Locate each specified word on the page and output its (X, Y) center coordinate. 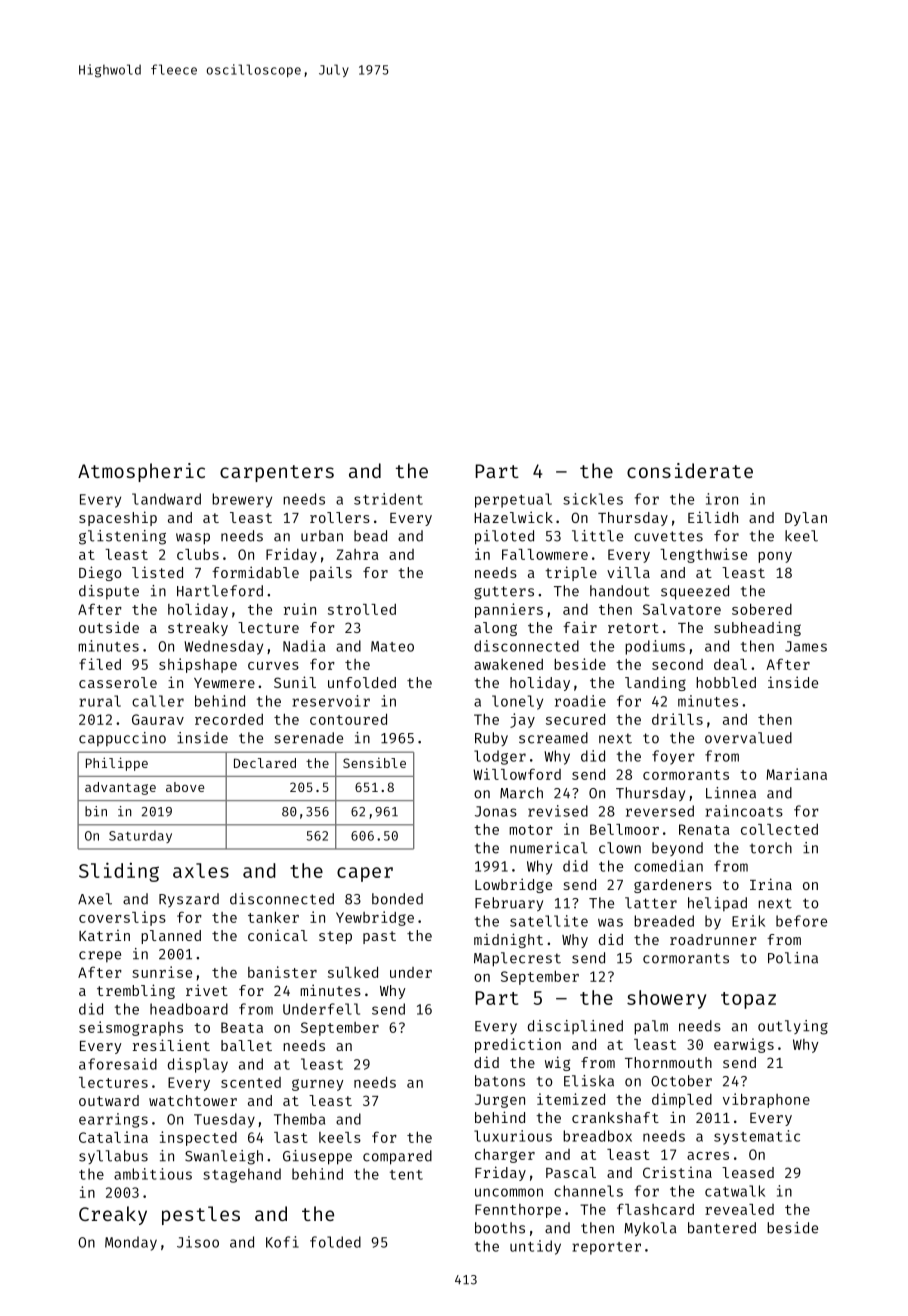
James (806, 646)
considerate (690, 470)
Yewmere (224, 683)
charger (505, 1156)
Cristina (677, 1172)
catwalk (735, 1191)
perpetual (513, 500)
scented (251, 1082)
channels (588, 1191)
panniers (509, 610)
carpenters (277, 473)
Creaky (113, 1215)
